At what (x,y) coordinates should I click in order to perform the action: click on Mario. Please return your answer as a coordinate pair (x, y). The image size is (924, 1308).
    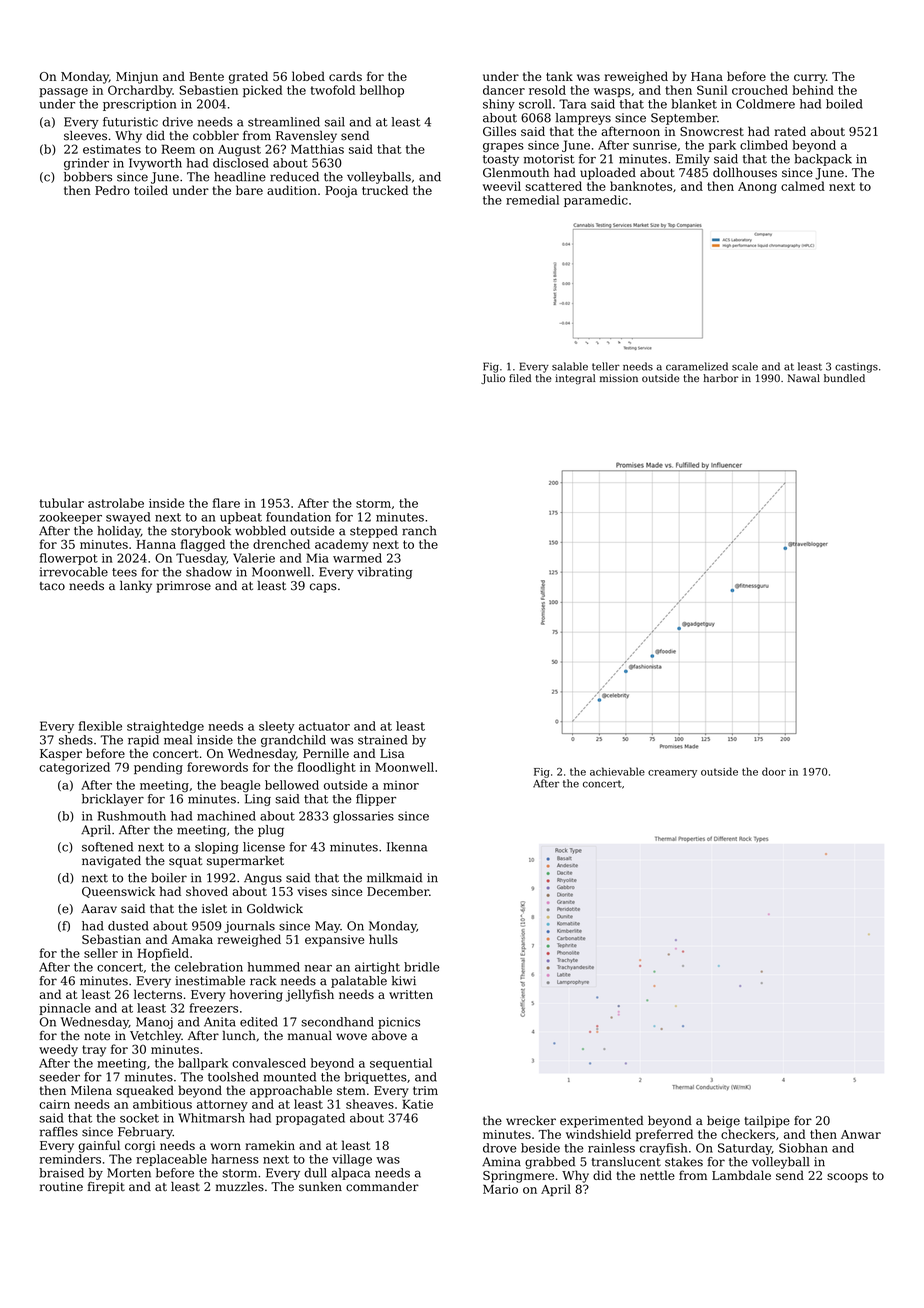
    Looking at the image, I should click on (500, 1189).
